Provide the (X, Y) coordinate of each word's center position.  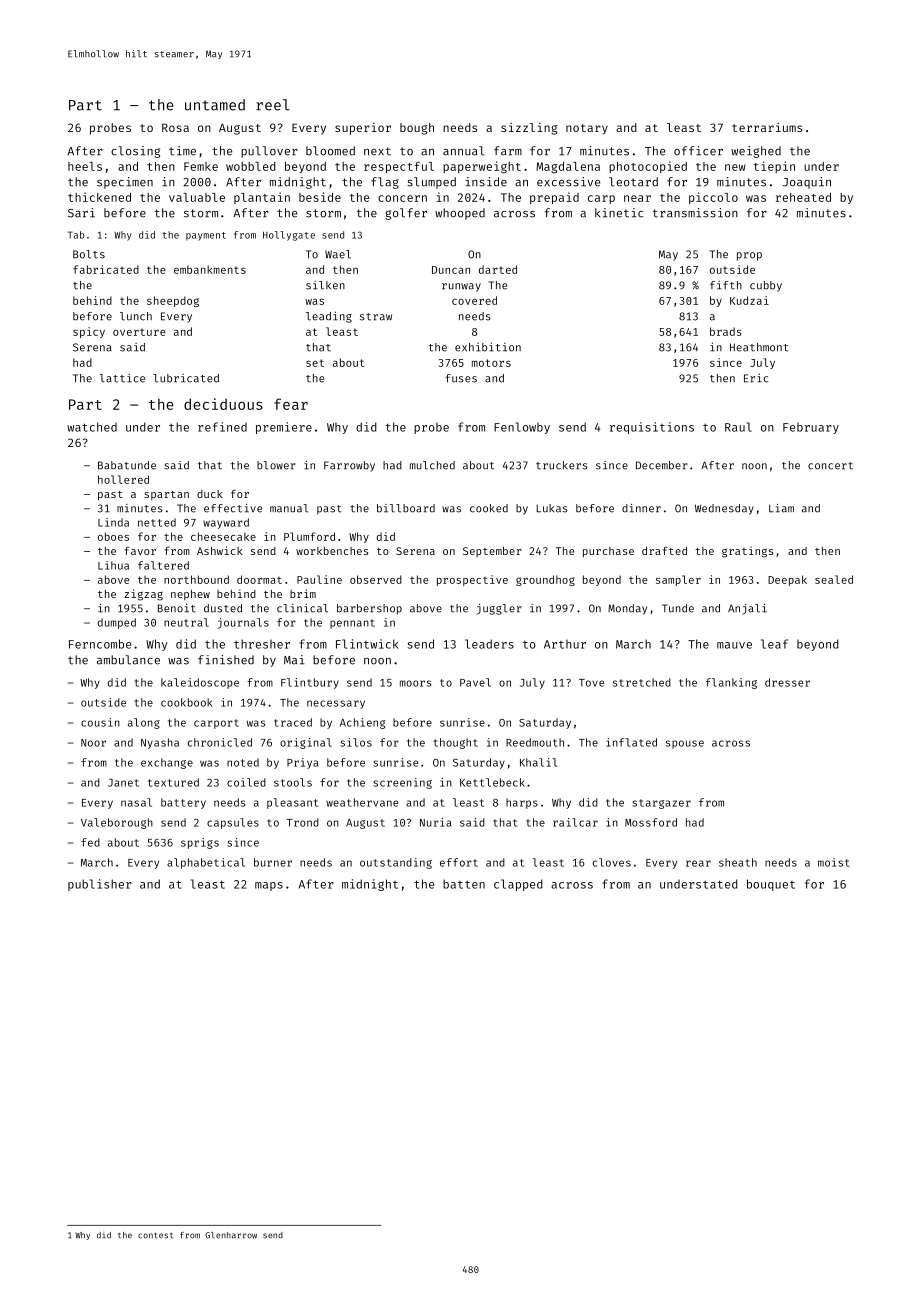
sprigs (200, 843)
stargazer (661, 804)
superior (363, 129)
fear (291, 404)
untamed (215, 105)
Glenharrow (231, 1235)
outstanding (396, 863)
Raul (738, 427)
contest (155, 1235)
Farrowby (349, 466)
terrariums (767, 127)
